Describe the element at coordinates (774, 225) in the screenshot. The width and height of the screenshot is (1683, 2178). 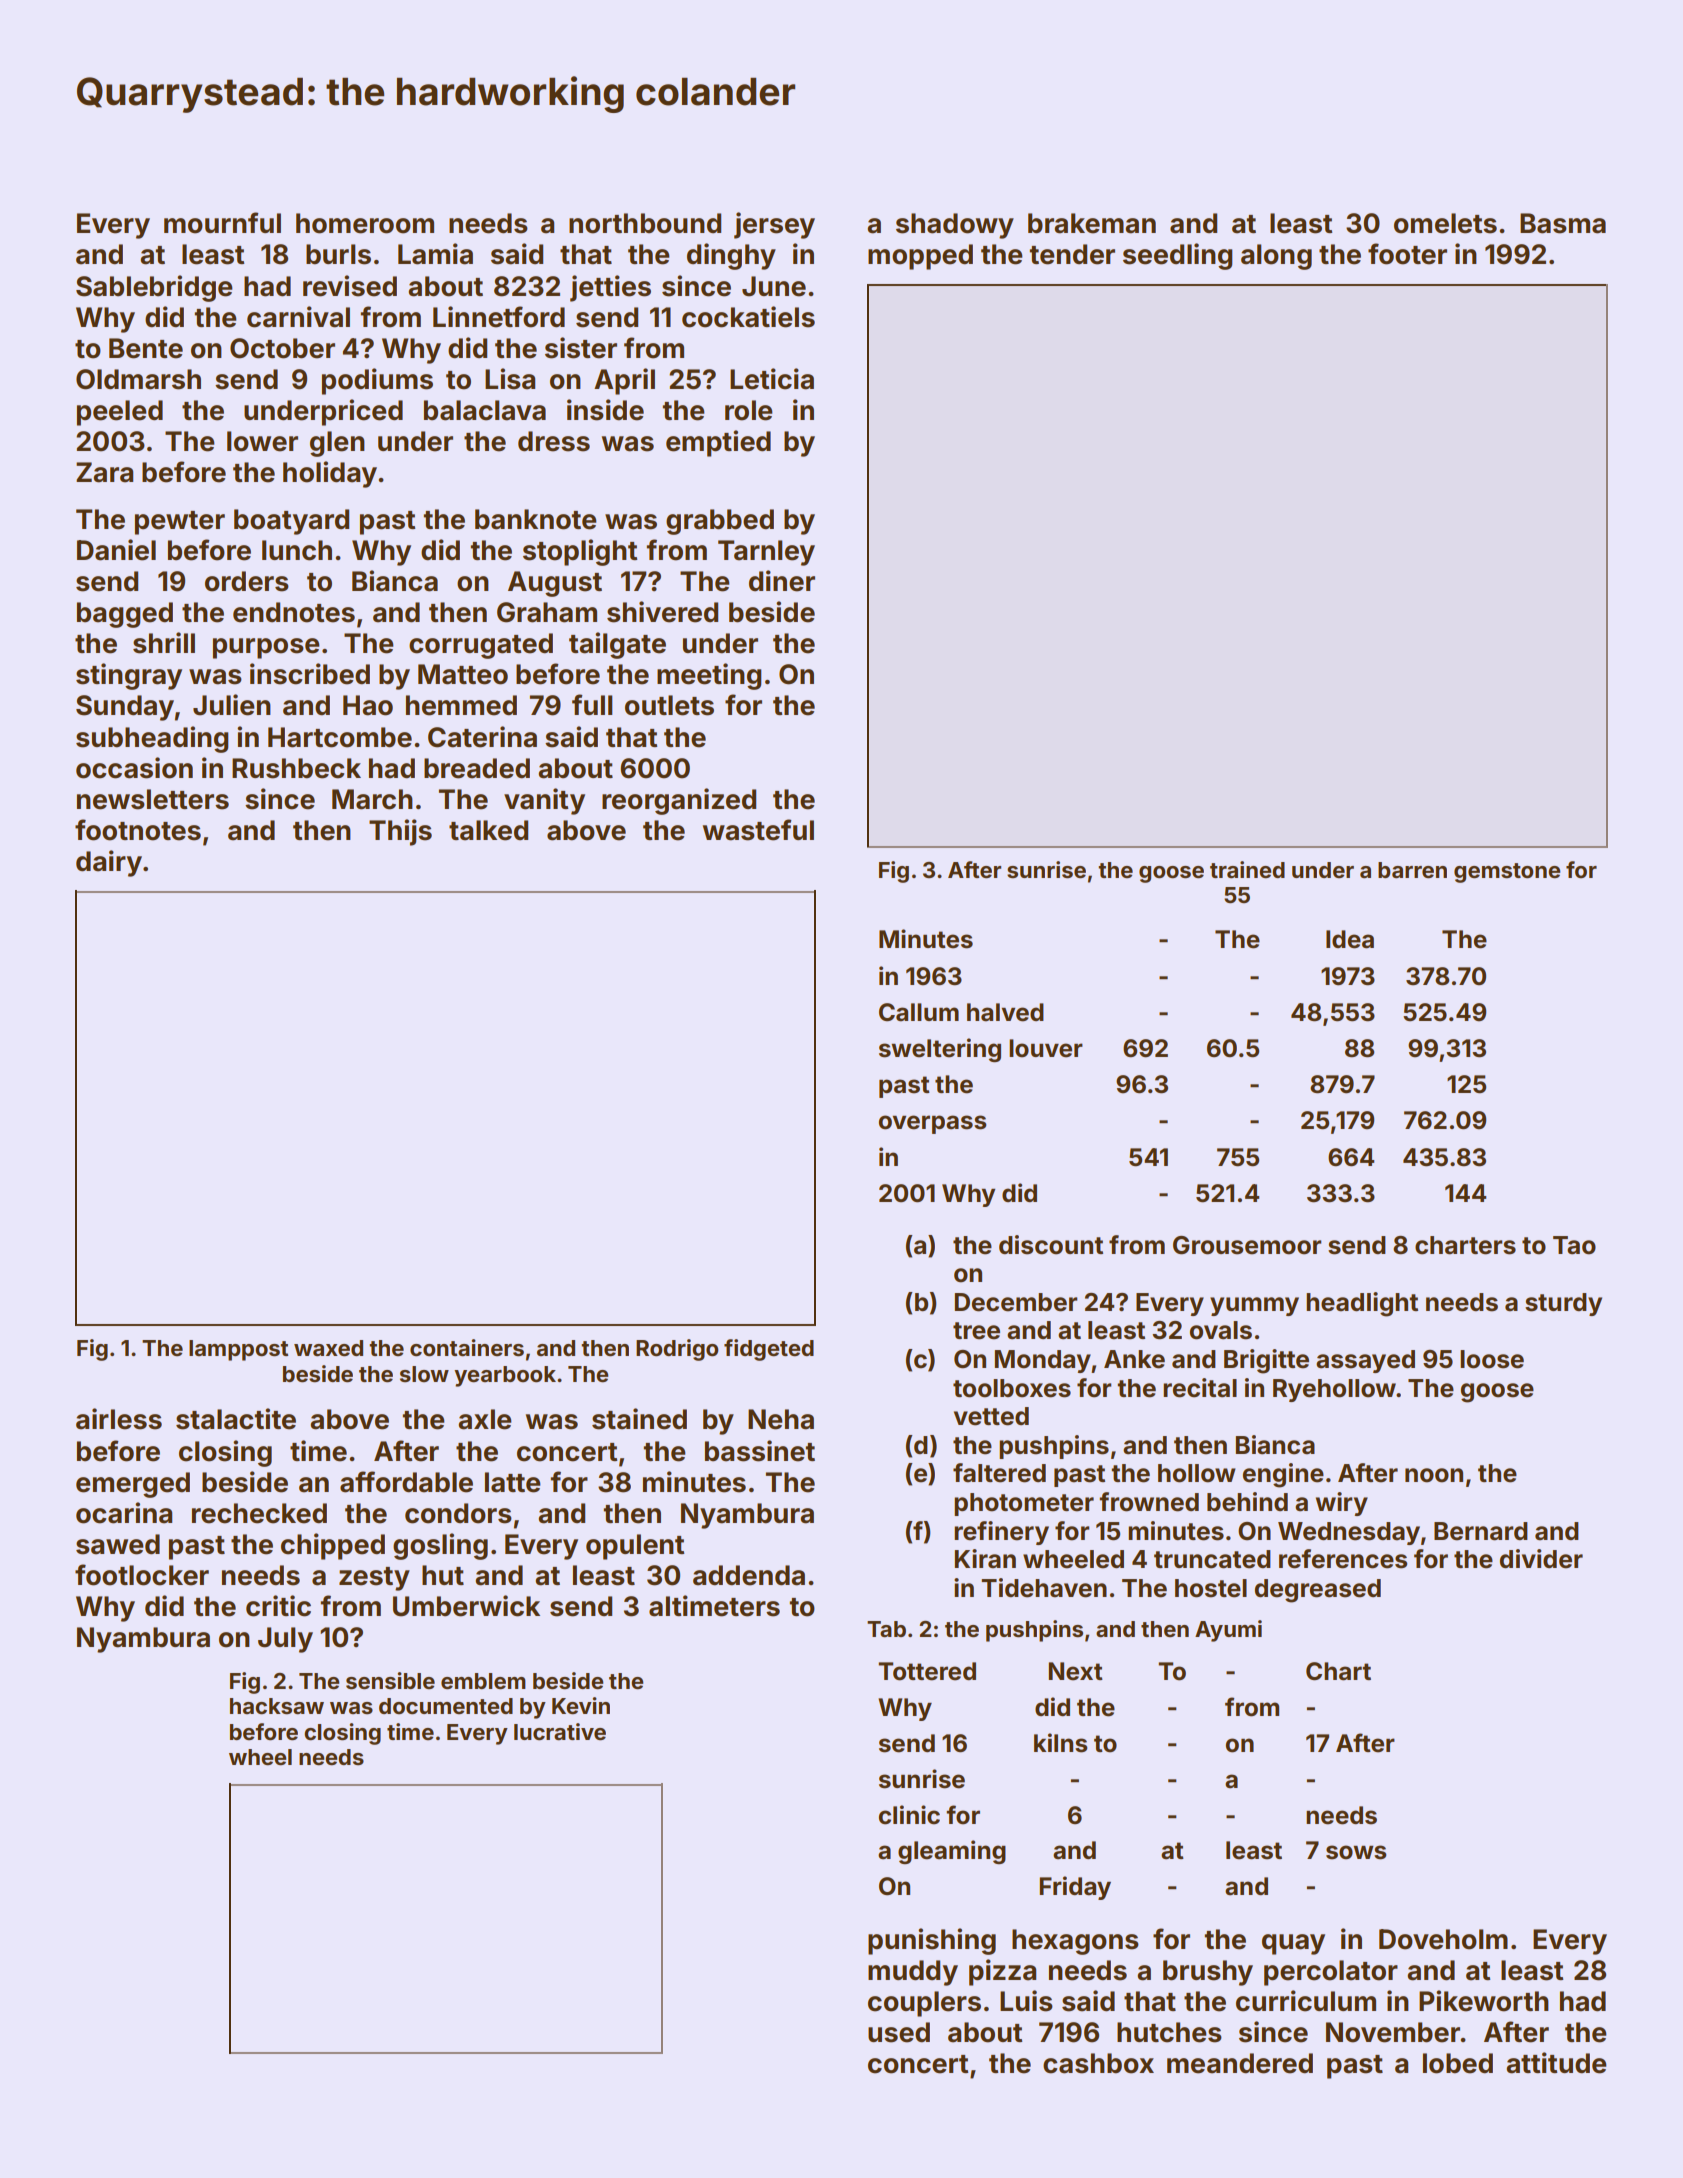
I see `jersey` at that location.
